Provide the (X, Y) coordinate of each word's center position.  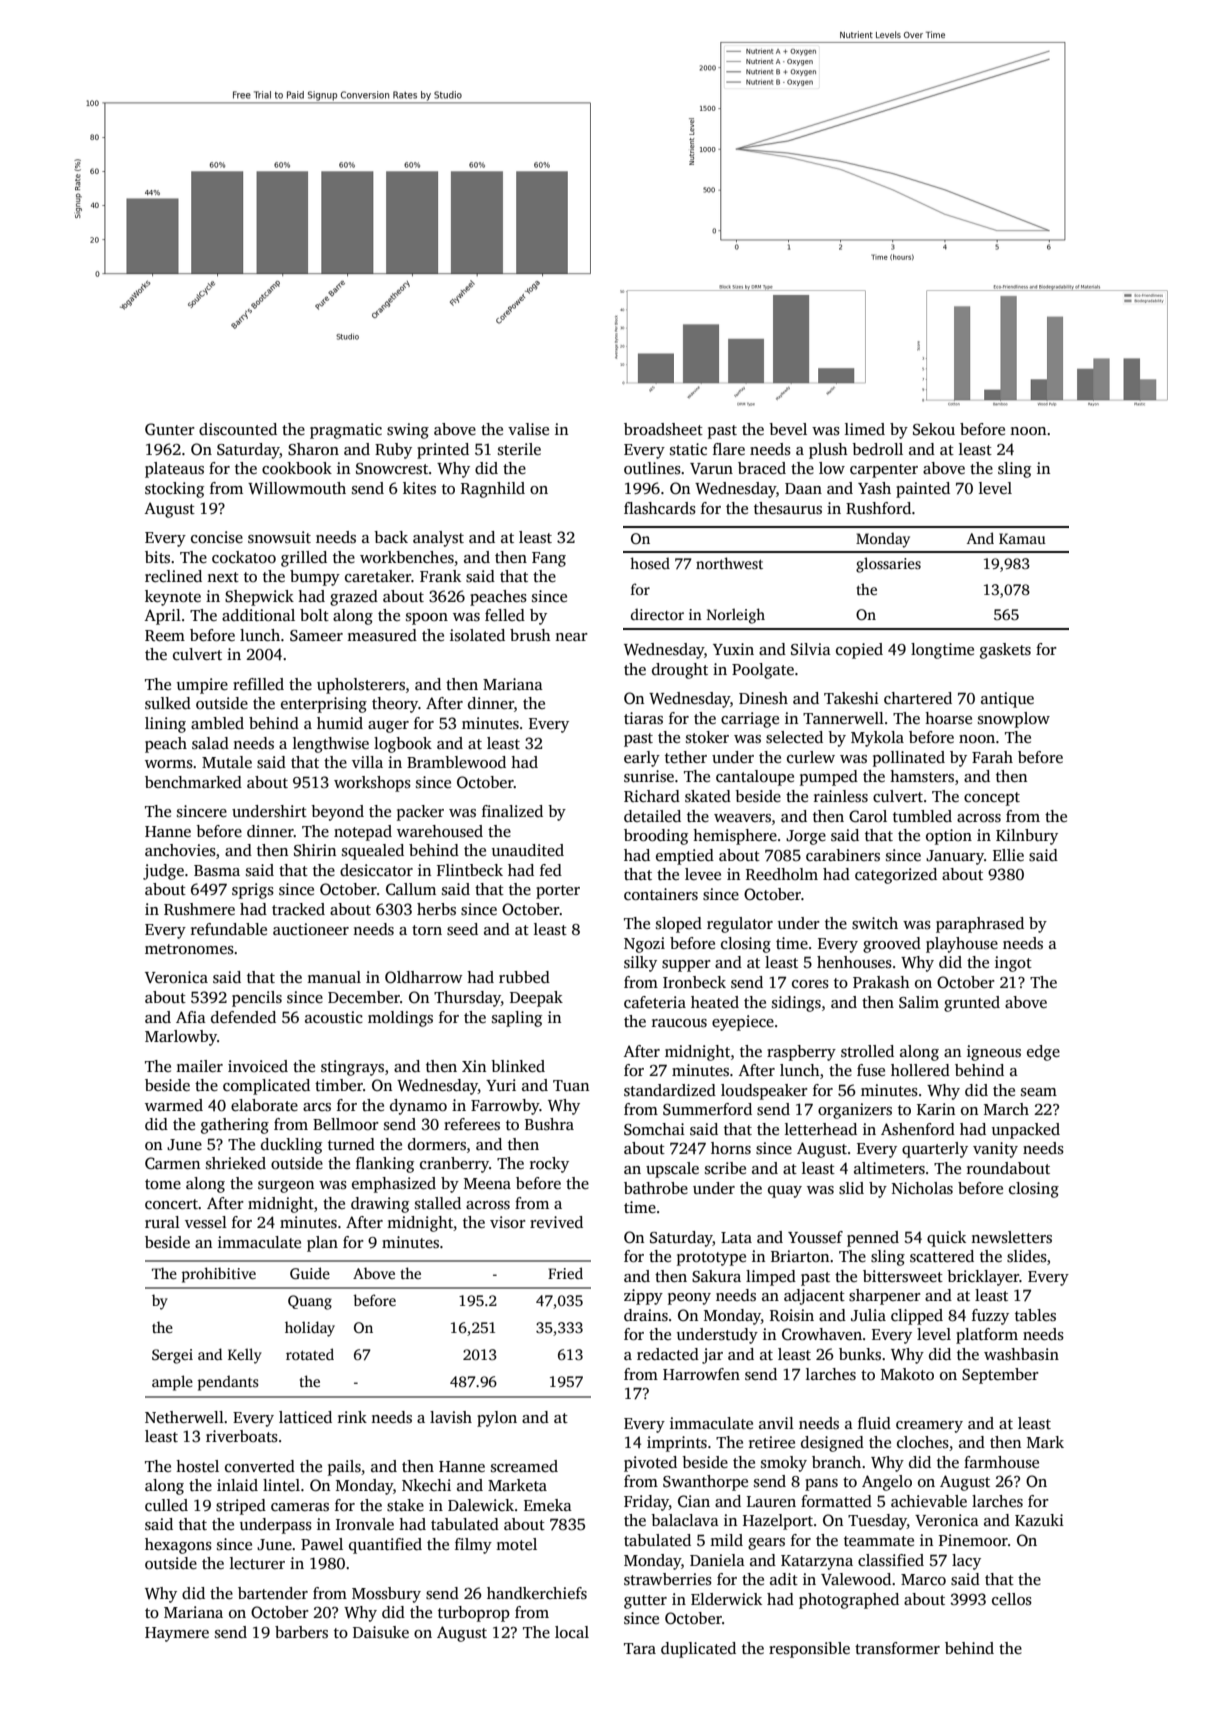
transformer (897, 1648)
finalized (512, 811)
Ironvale (365, 1524)
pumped (829, 778)
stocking (174, 490)
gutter (645, 1602)
